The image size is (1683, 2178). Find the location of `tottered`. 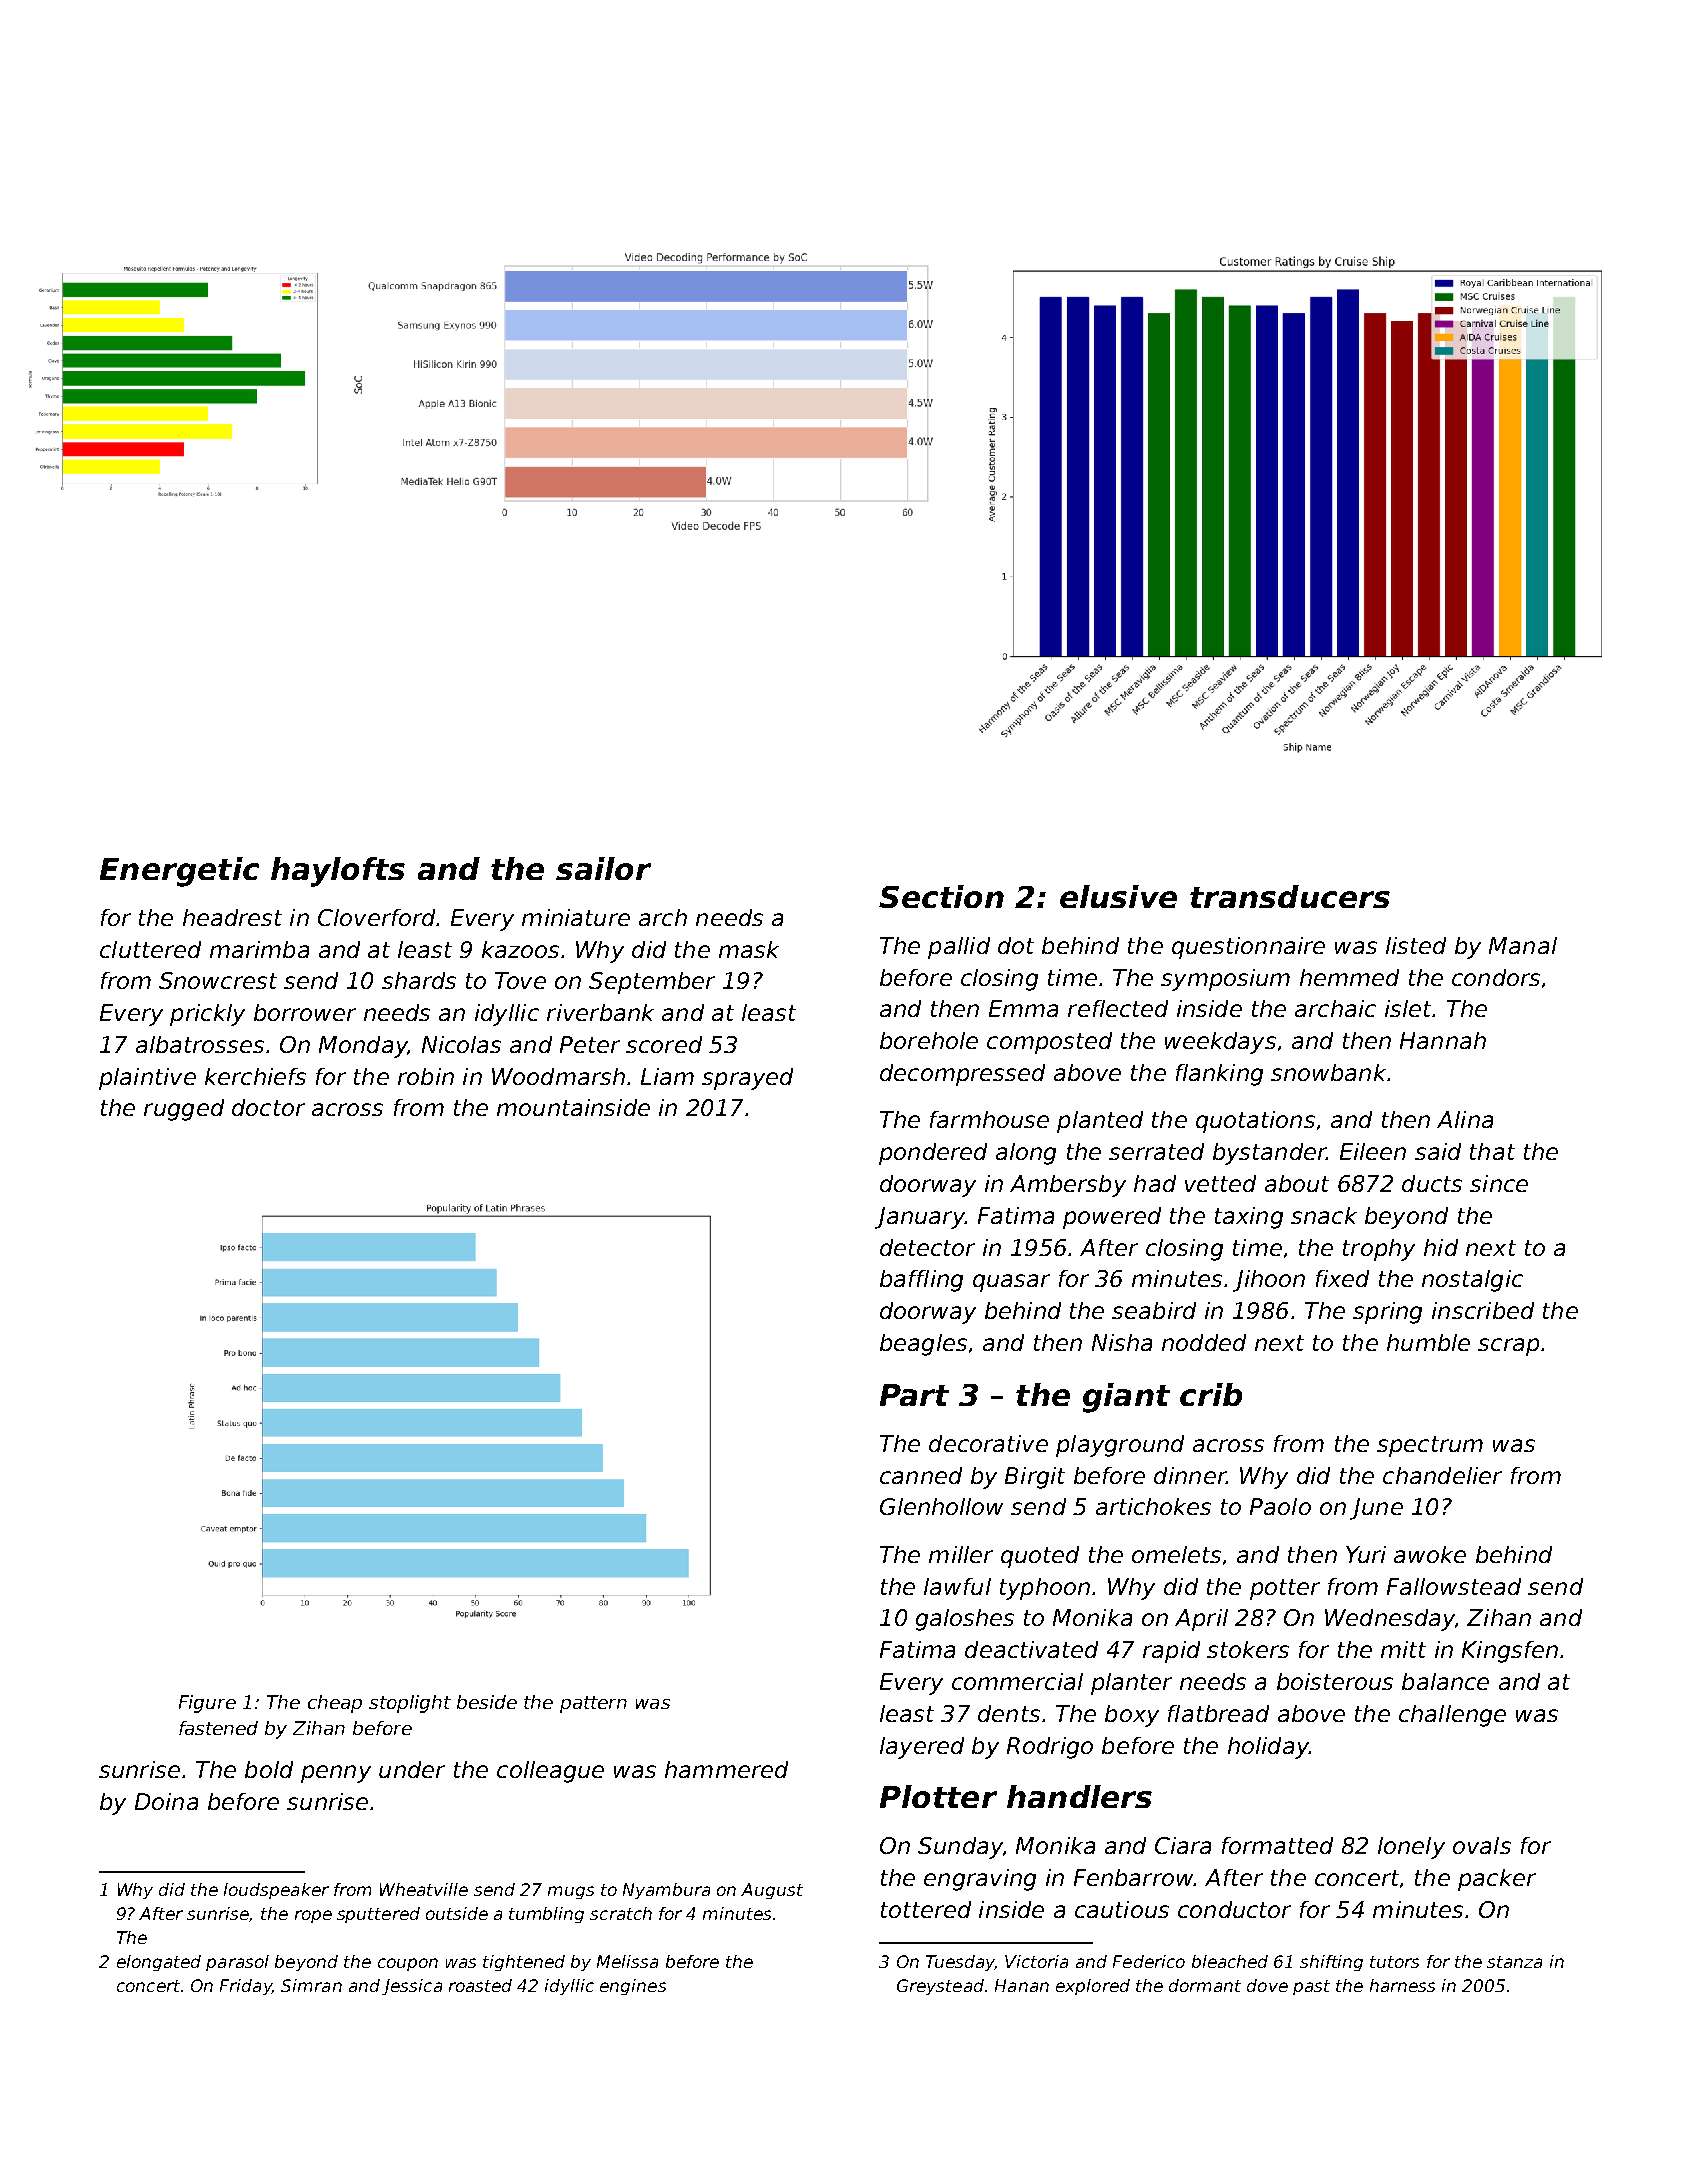

tottered is located at coordinates (926, 1909).
